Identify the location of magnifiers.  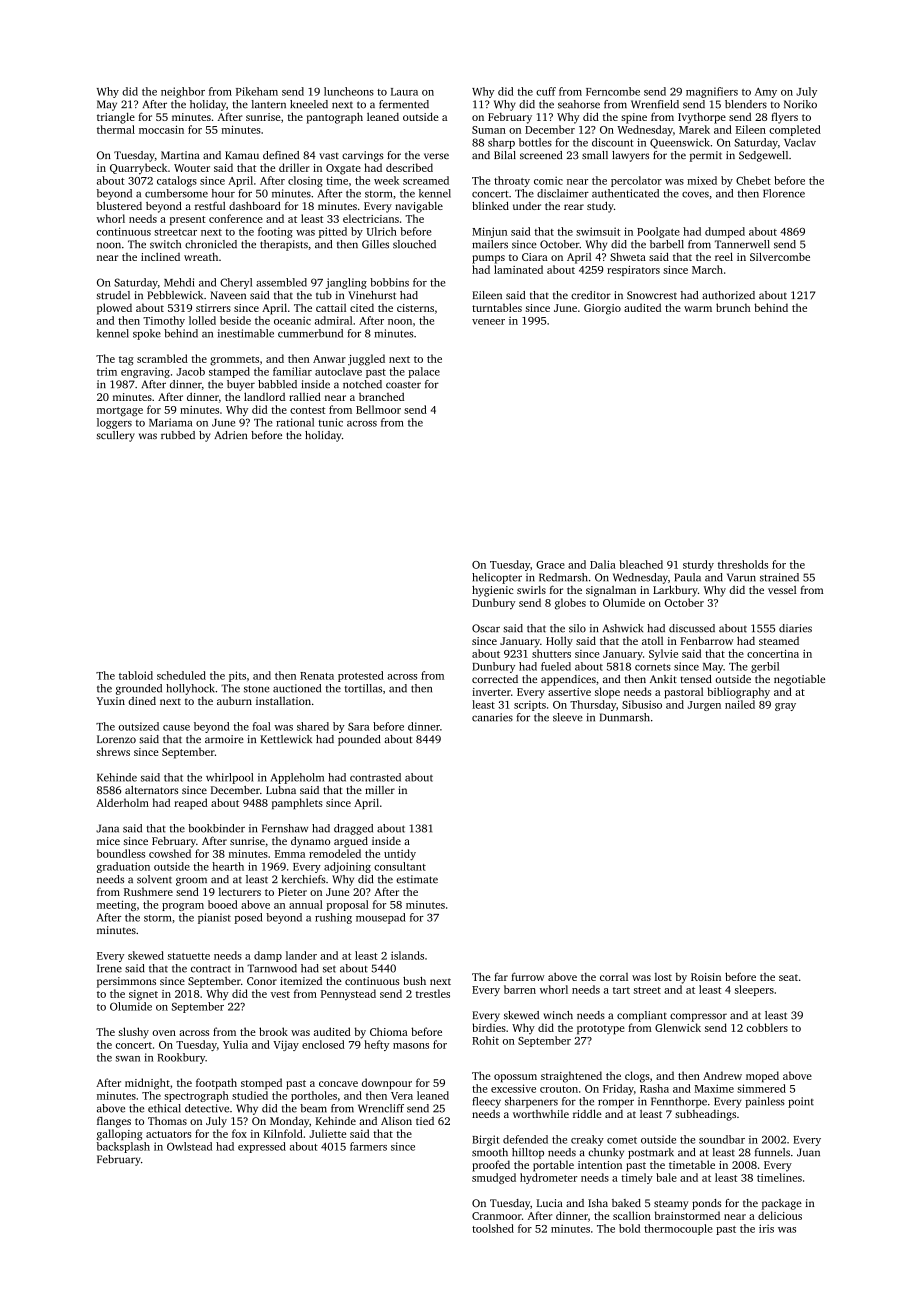
(712, 92).
